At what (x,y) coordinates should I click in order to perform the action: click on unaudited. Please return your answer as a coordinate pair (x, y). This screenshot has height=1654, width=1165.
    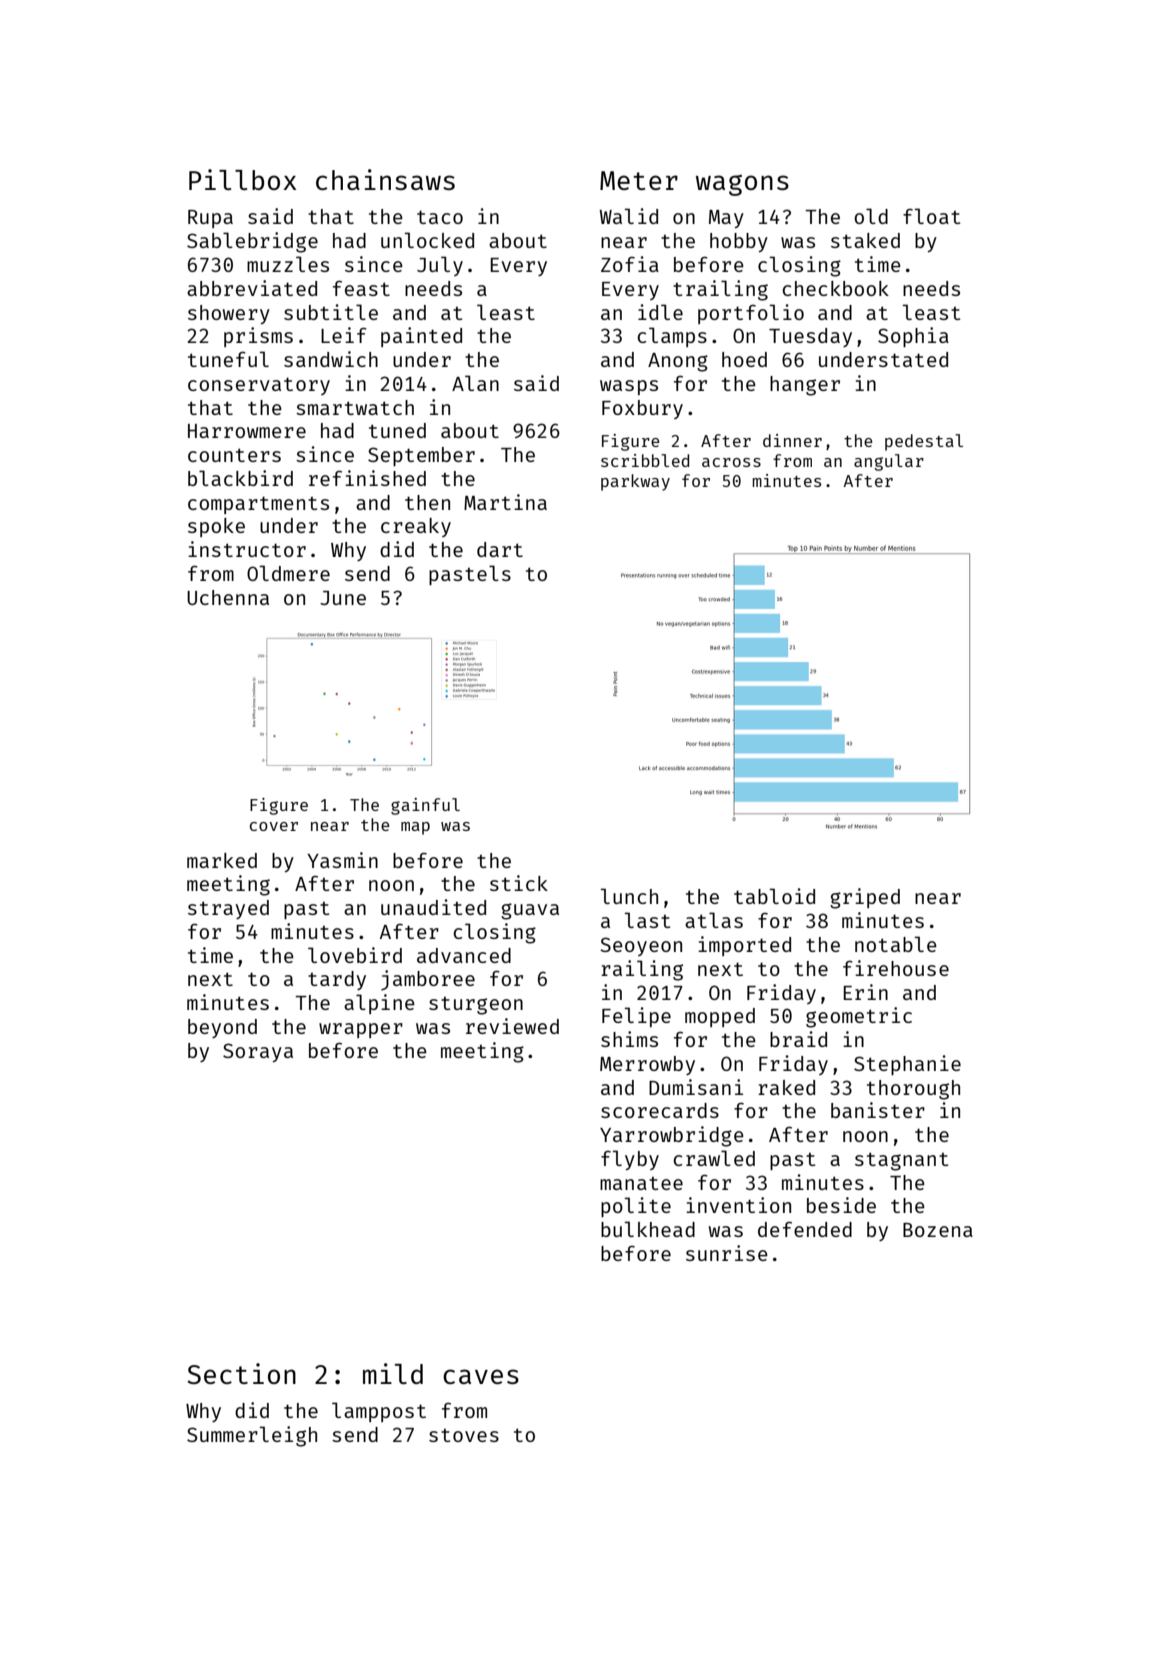
    Looking at the image, I should click on (433, 907).
